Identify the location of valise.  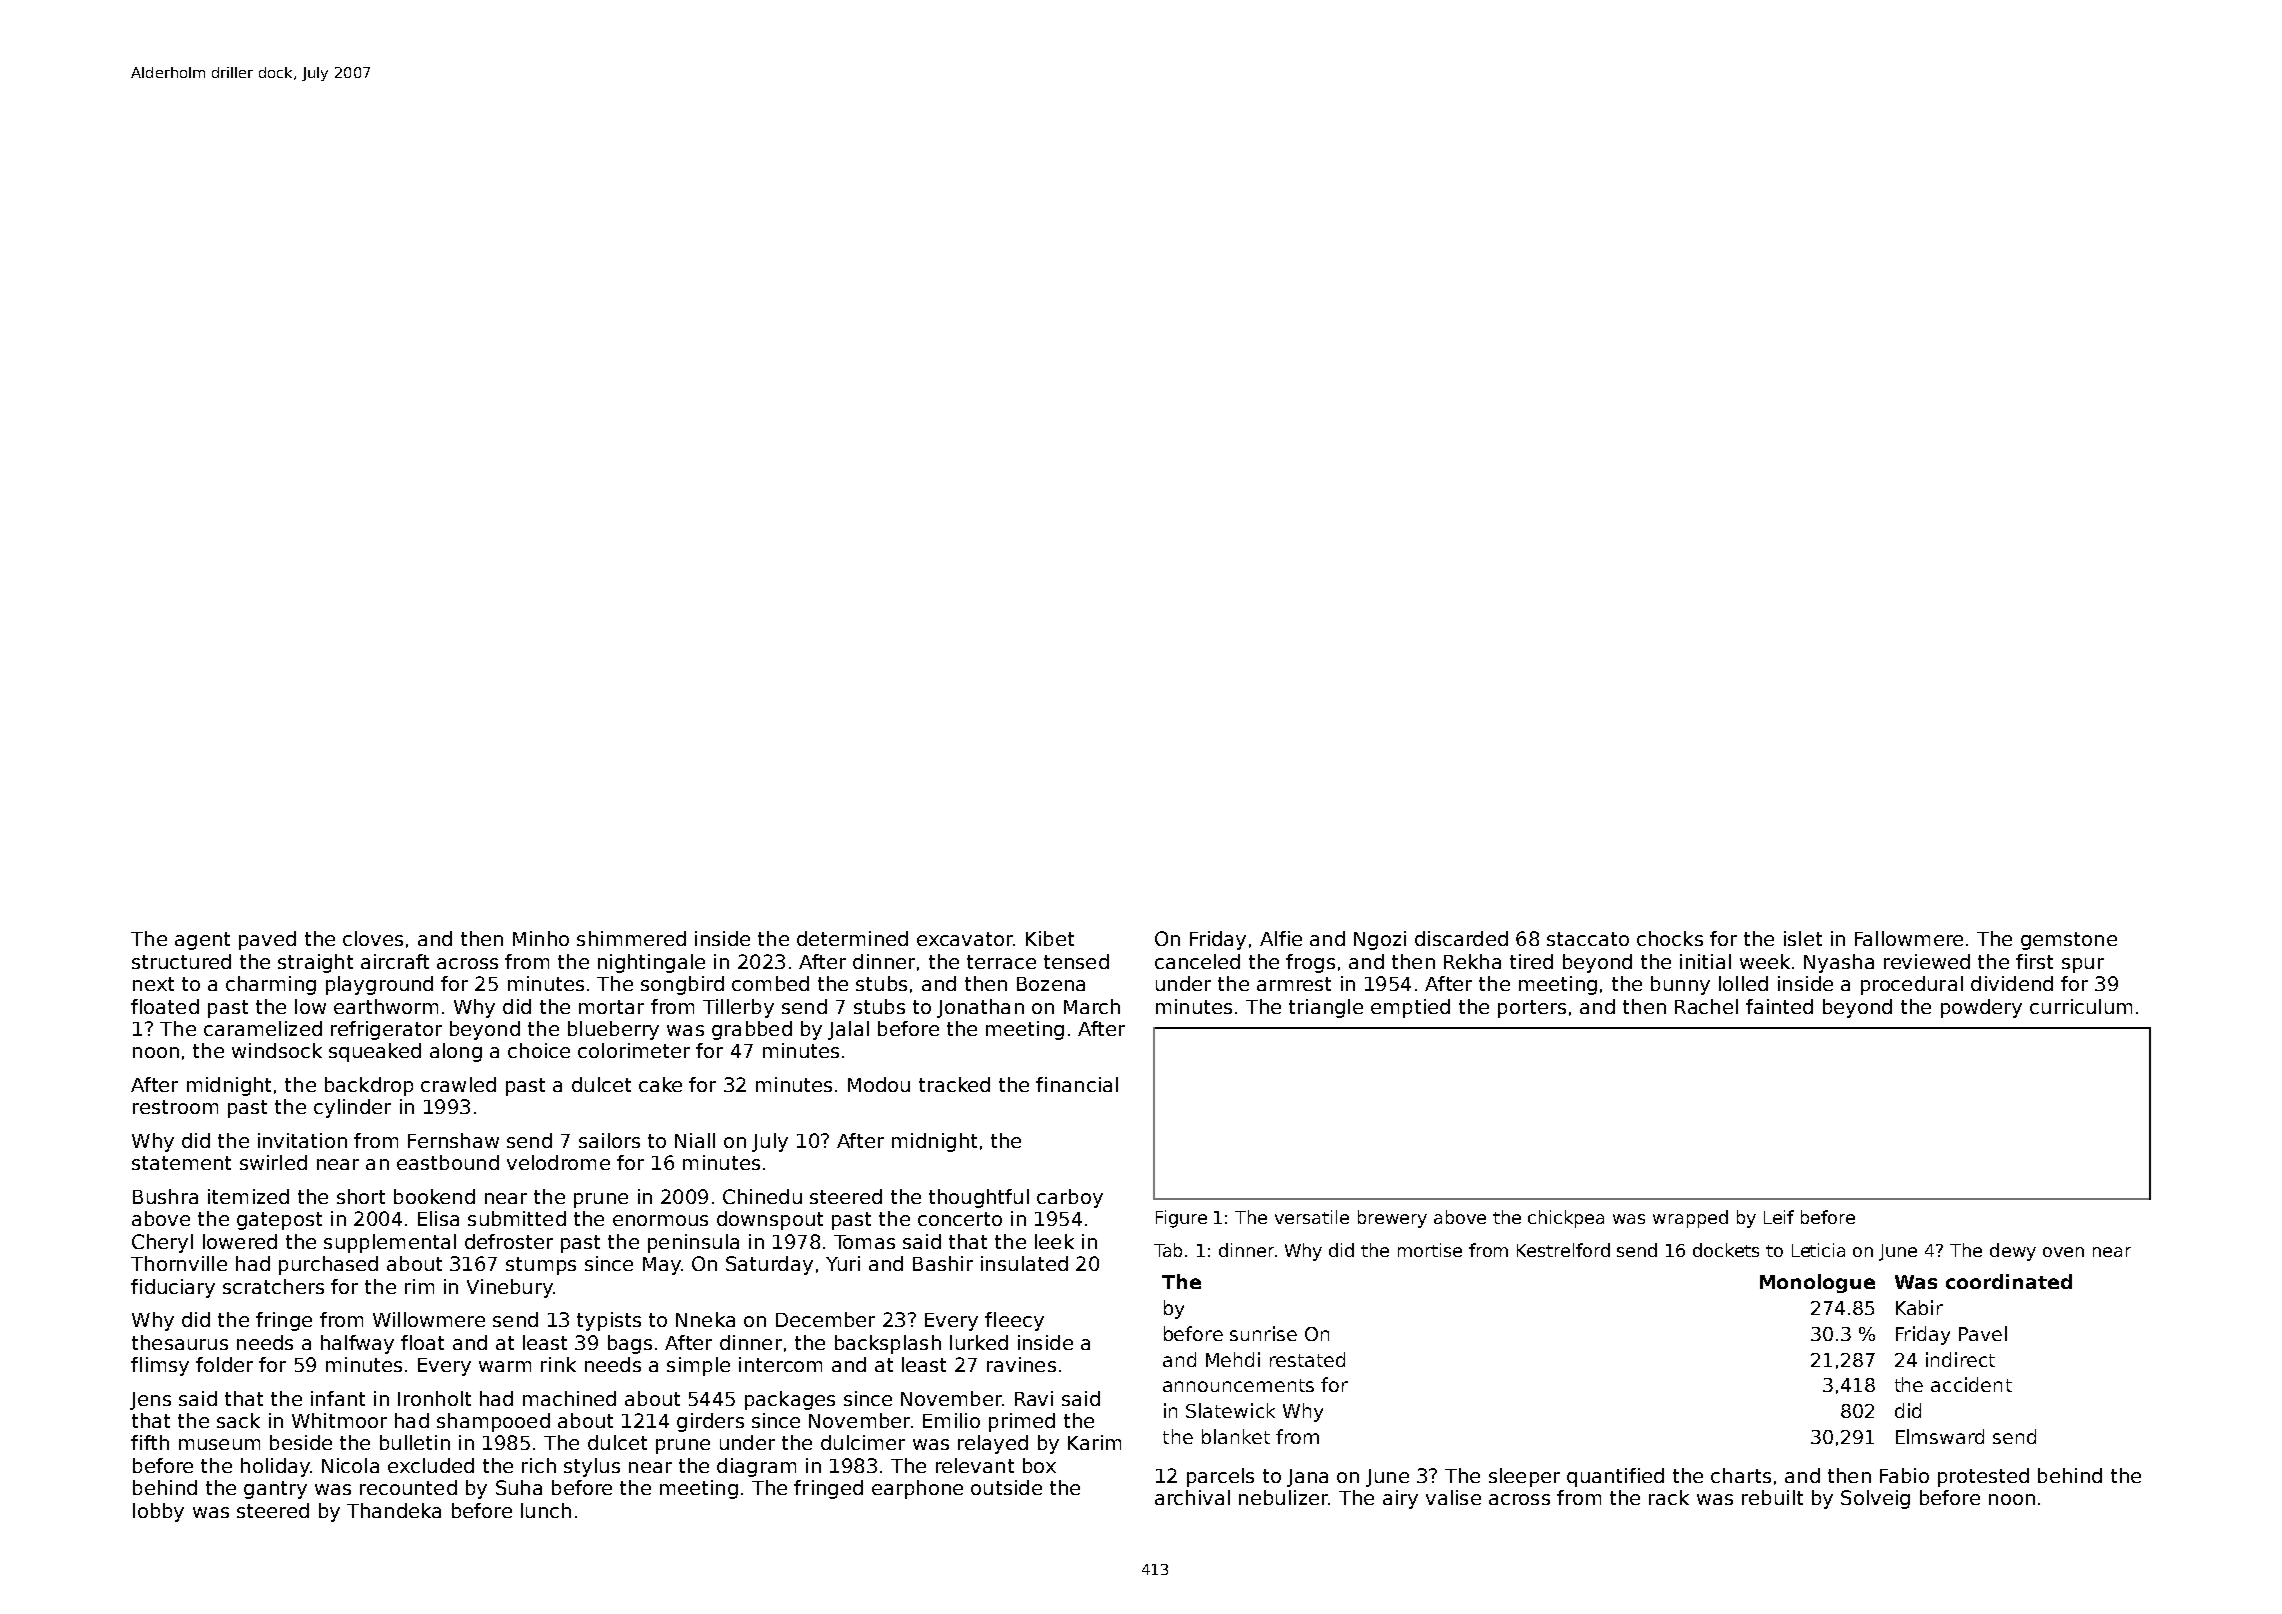
(1453, 1497).
